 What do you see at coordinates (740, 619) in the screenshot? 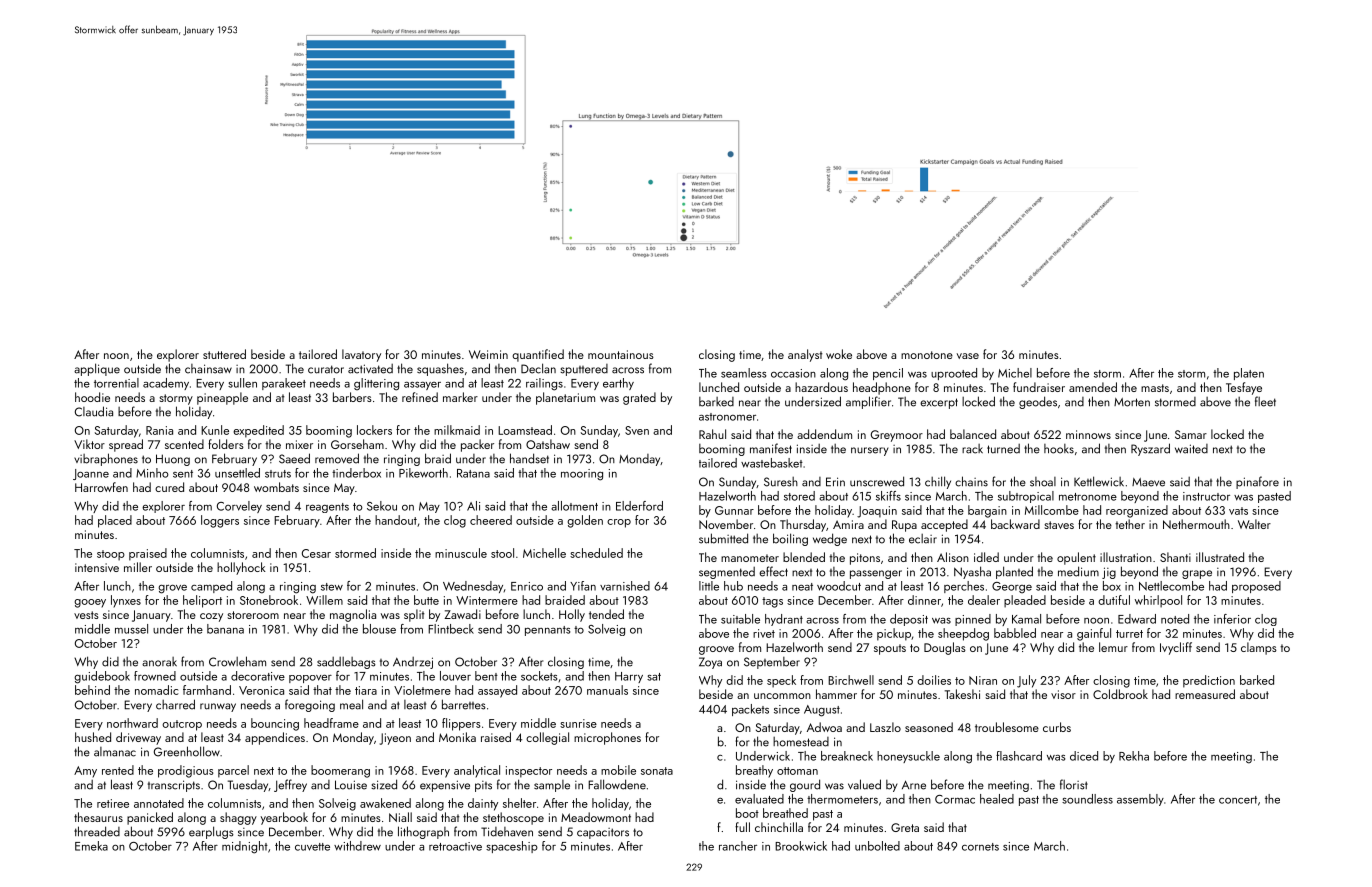
I see `suitable` at bounding box center [740, 619].
